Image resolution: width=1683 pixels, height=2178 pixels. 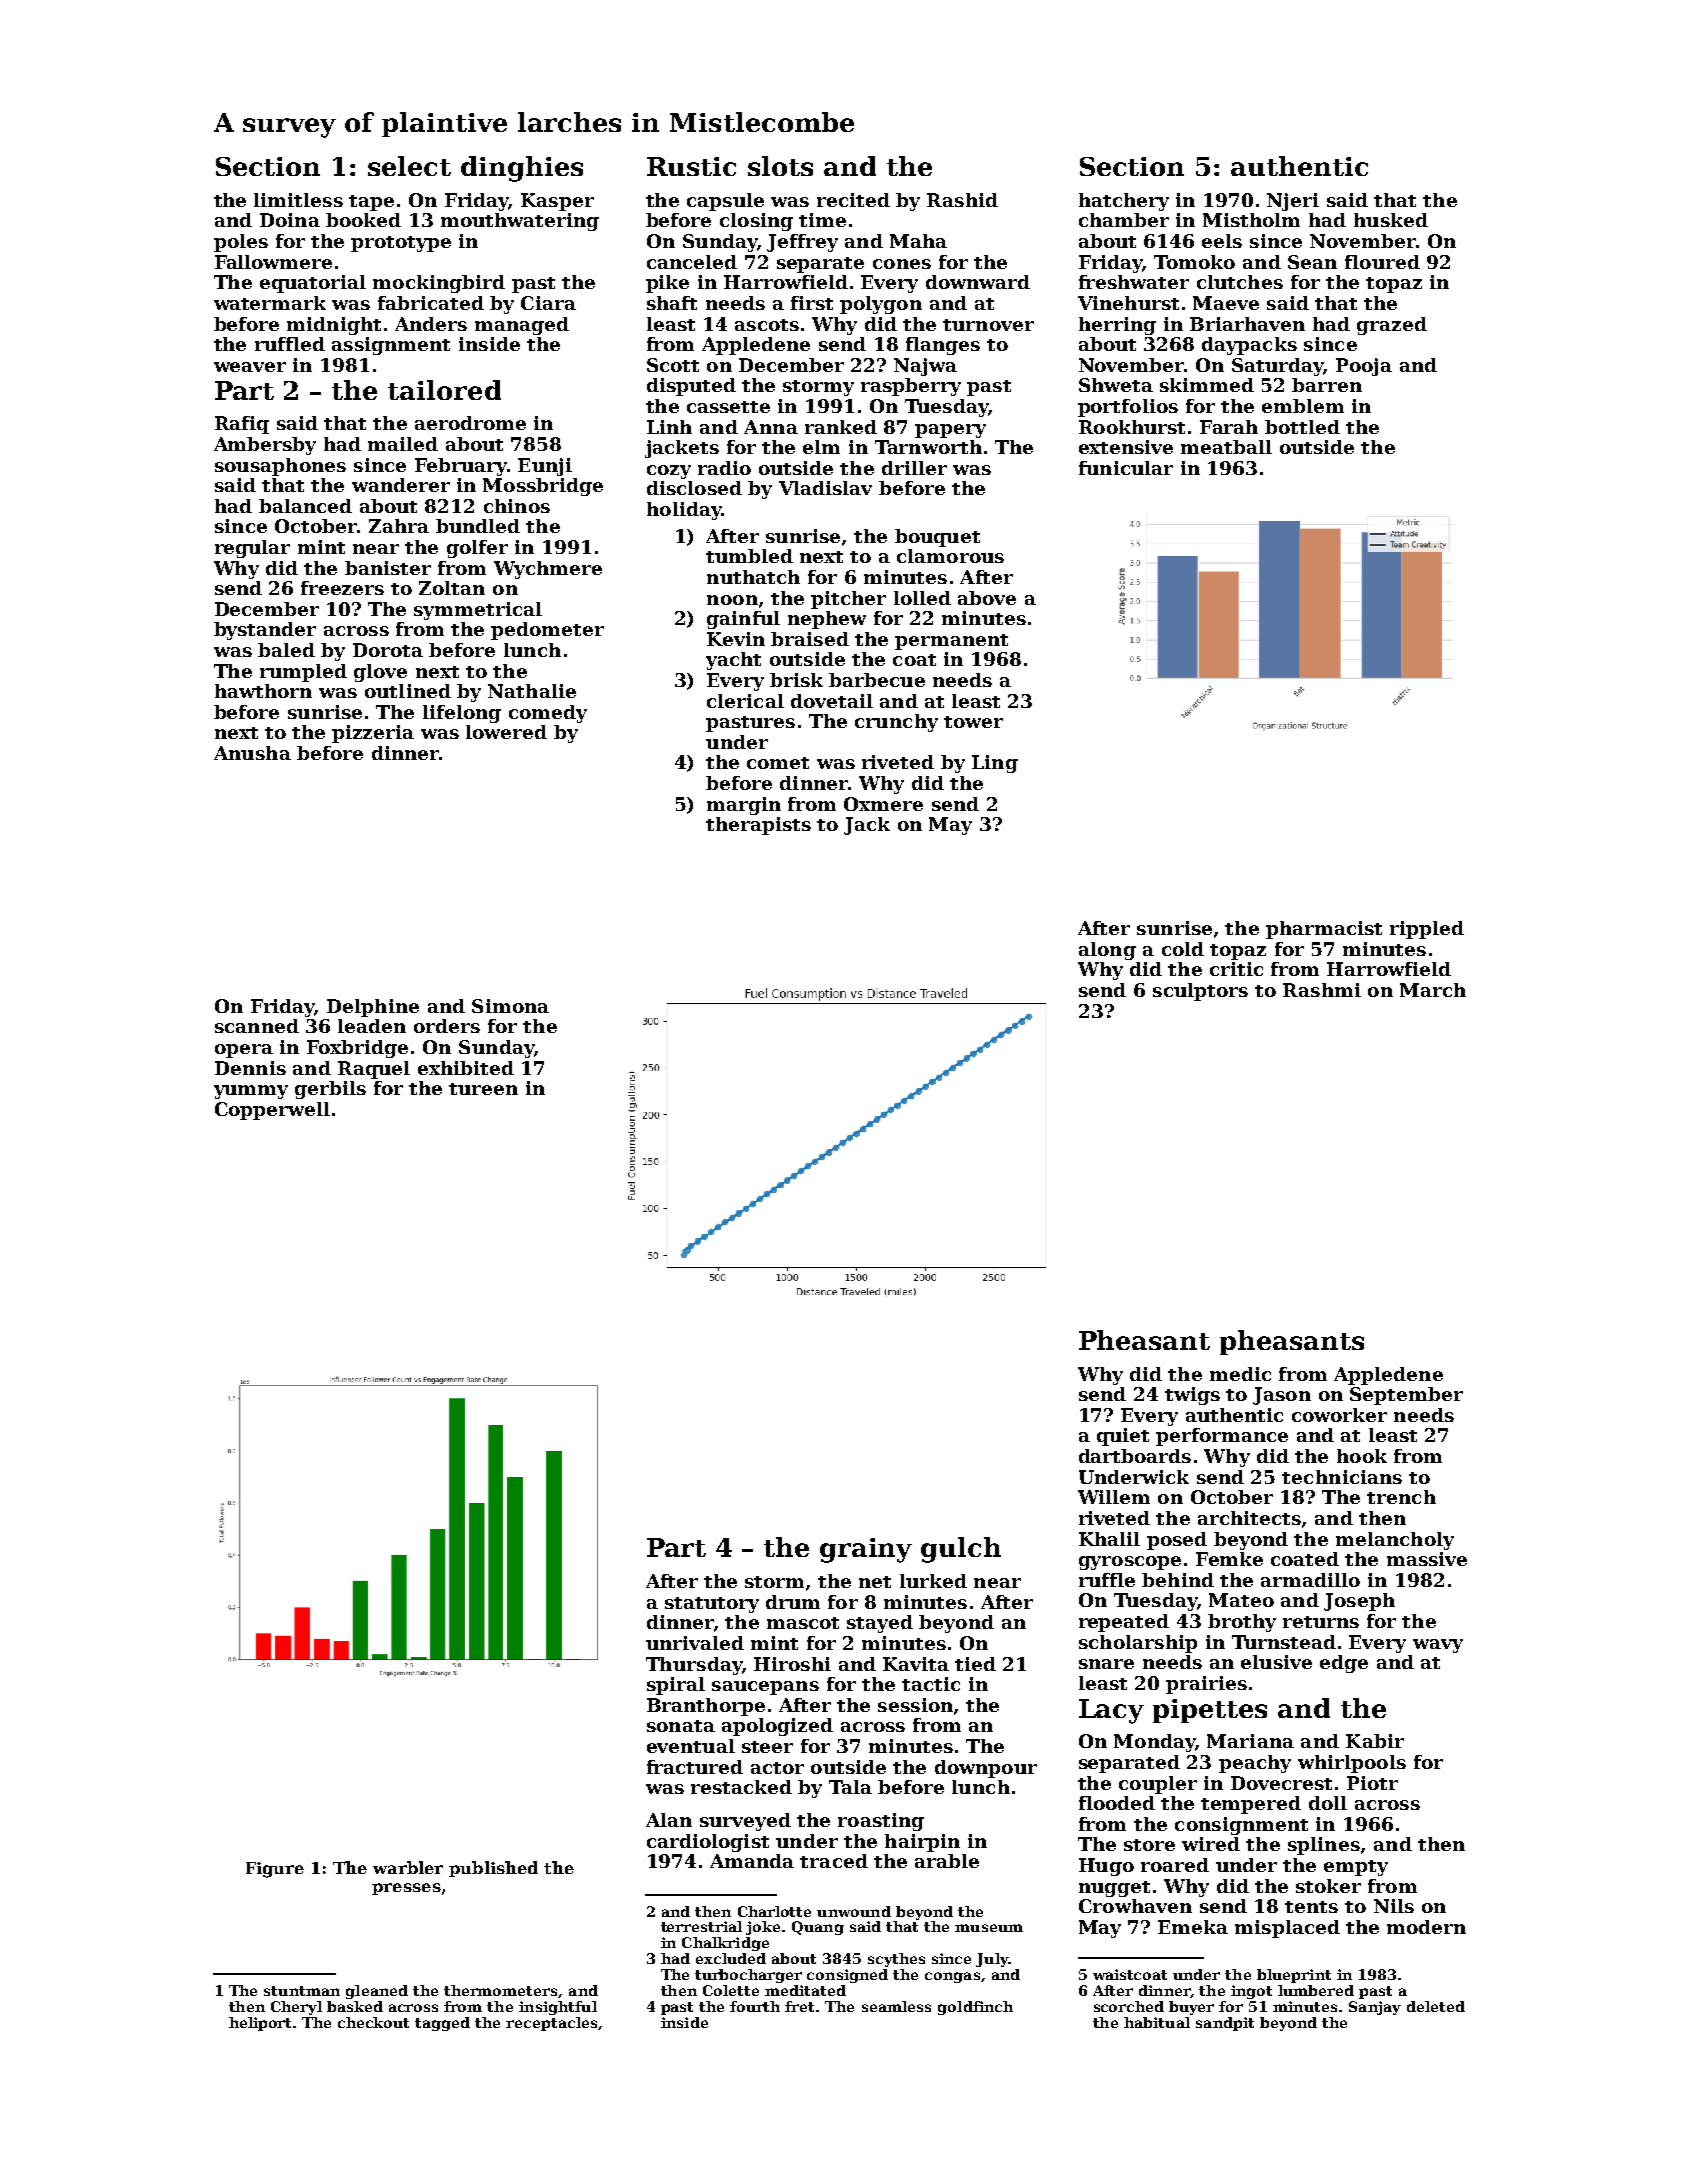 What do you see at coordinates (252, 549) in the page?
I see `regular` at bounding box center [252, 549].
